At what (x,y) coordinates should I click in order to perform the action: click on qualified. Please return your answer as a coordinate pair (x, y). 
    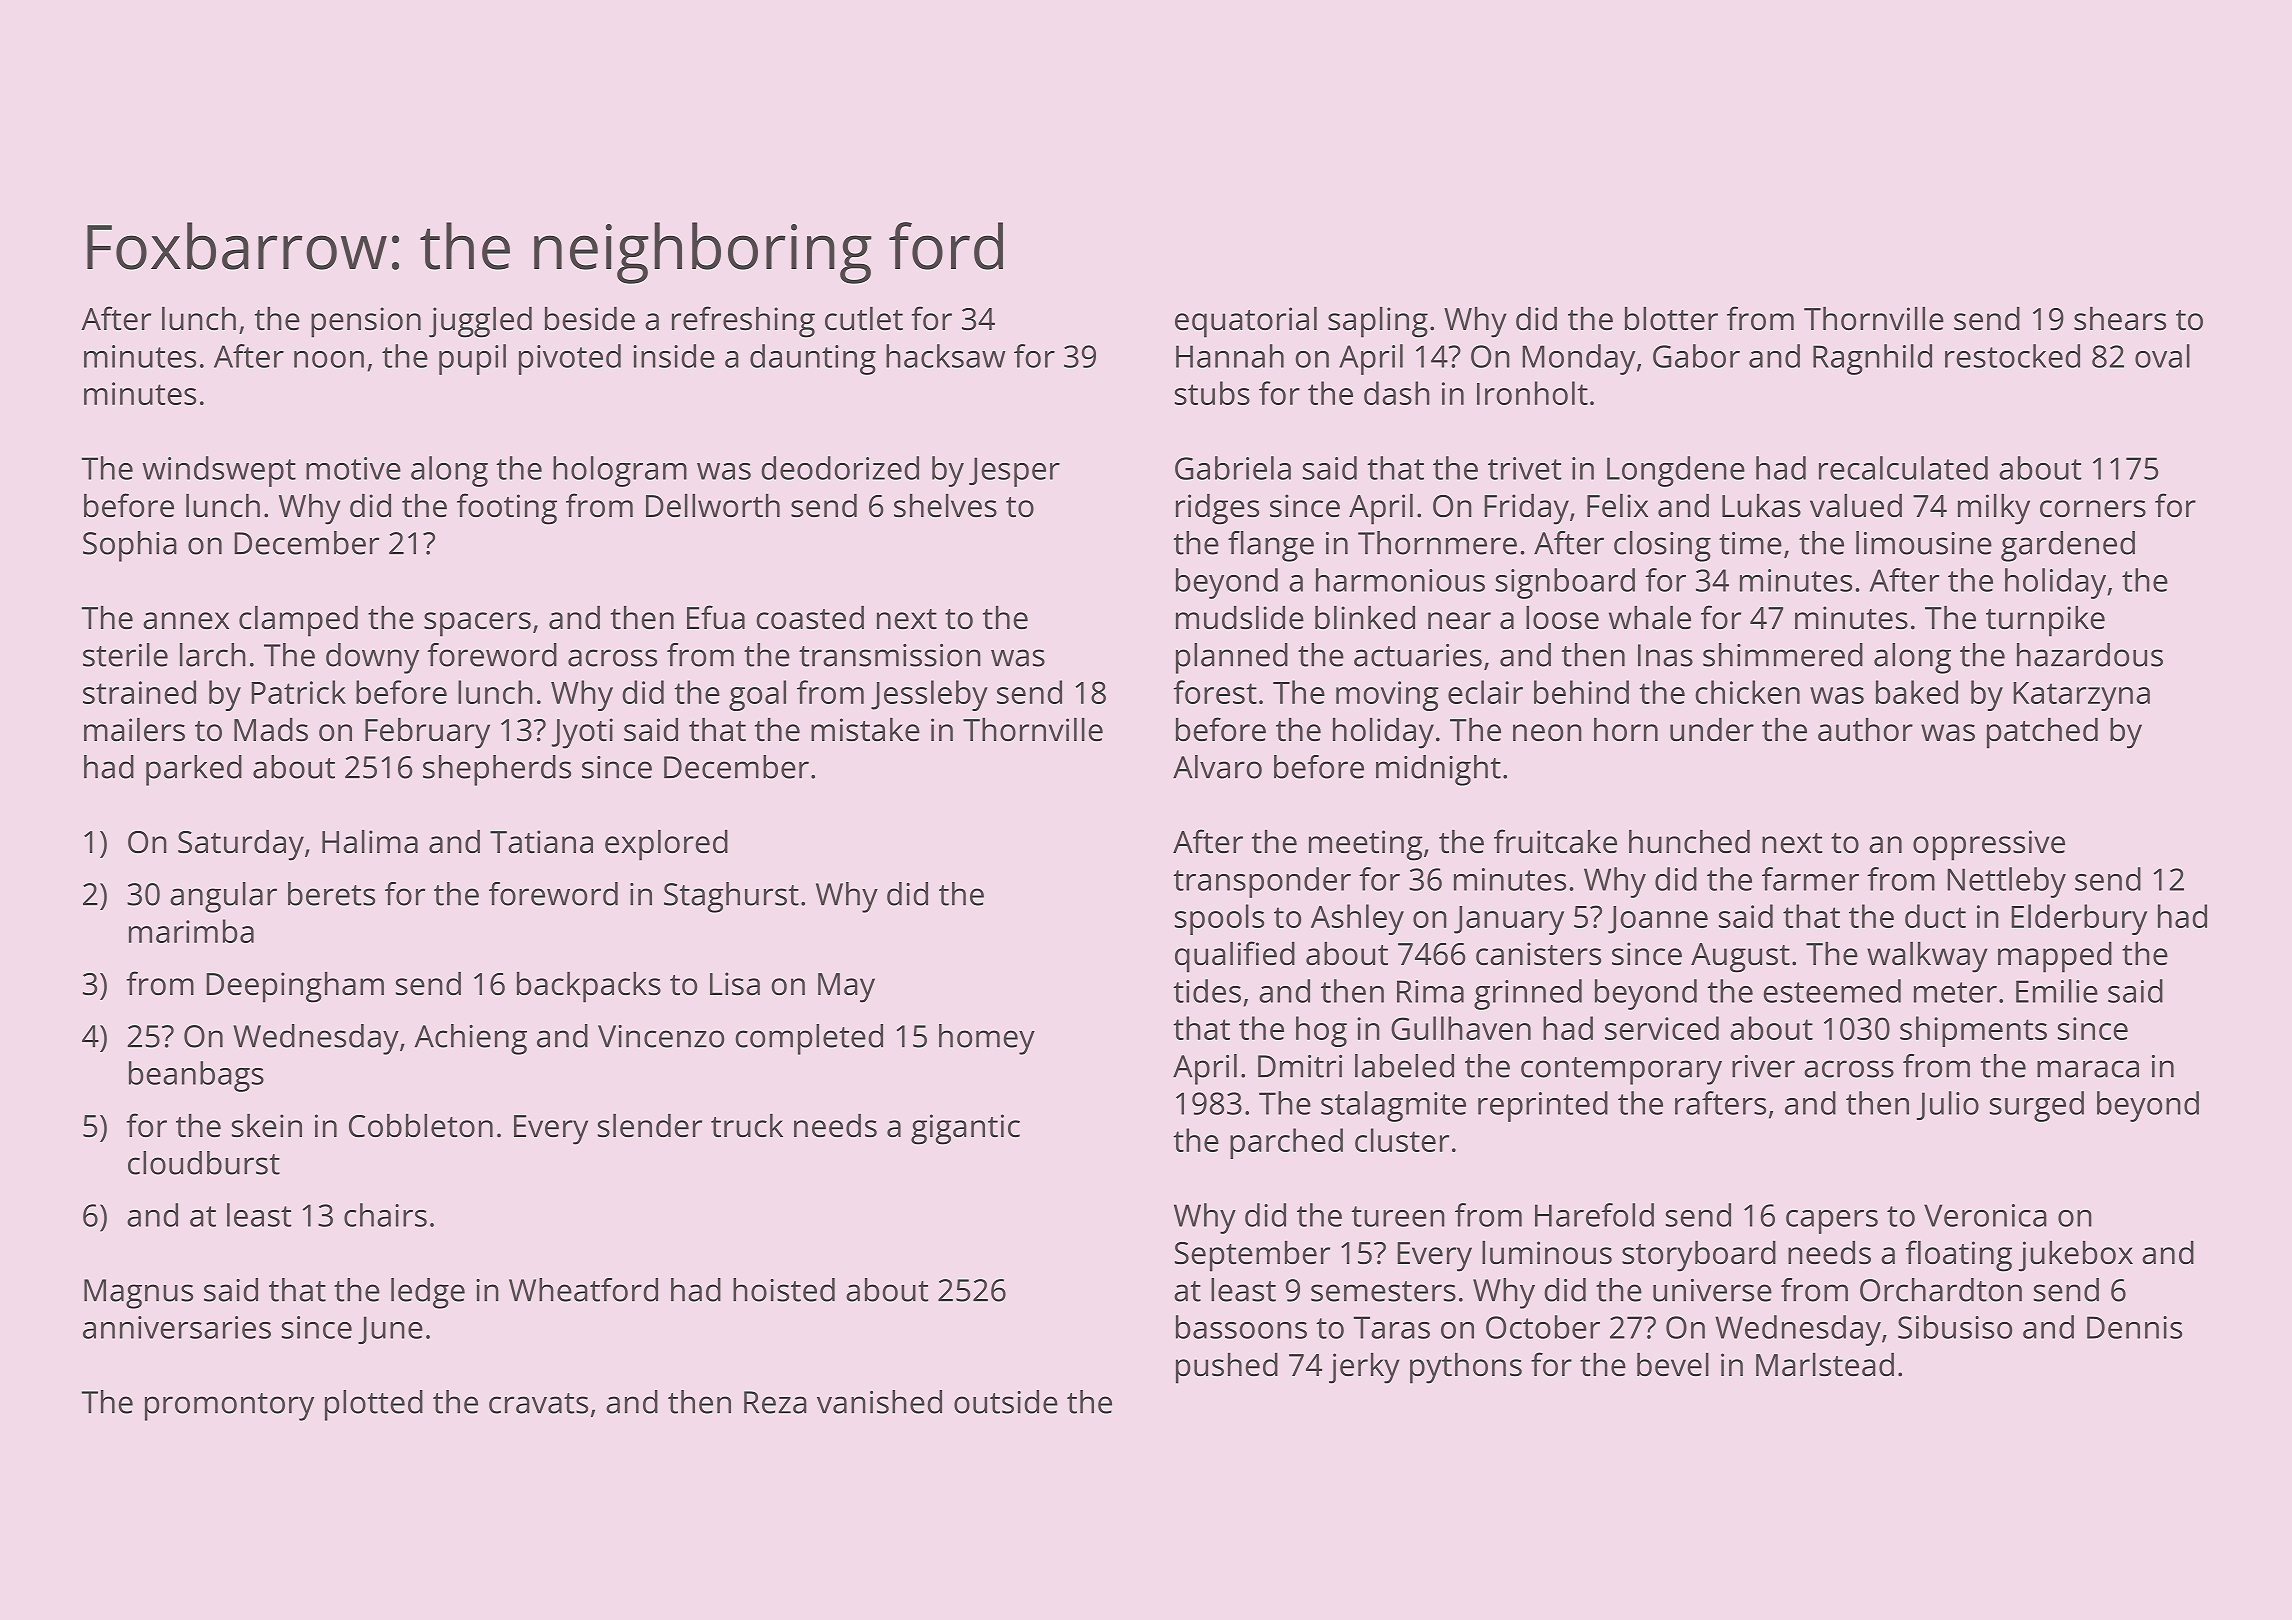
    Looking at the image, I should click on (1235, 957).
